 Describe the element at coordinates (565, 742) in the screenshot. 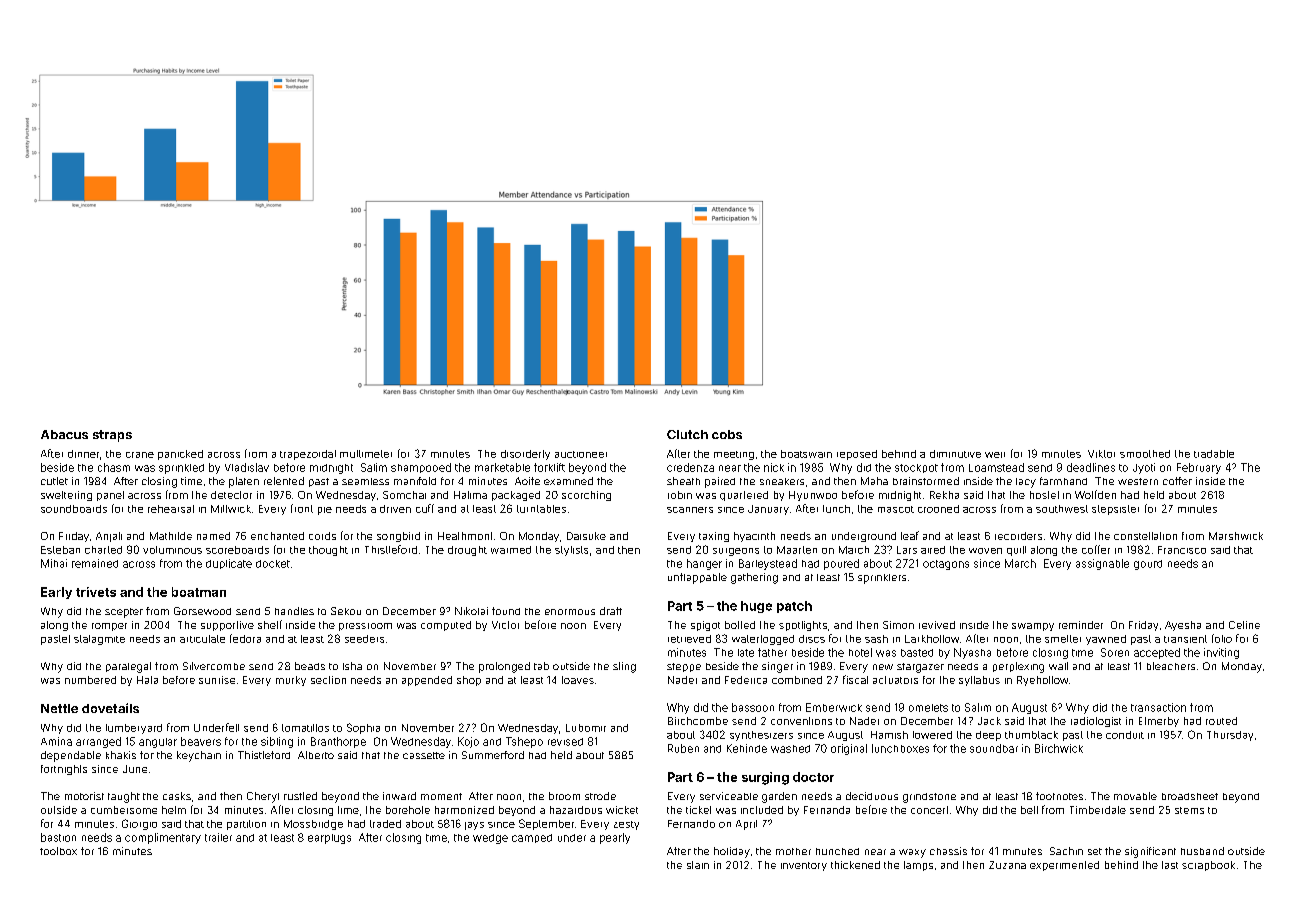

I see `revised` at that location.
